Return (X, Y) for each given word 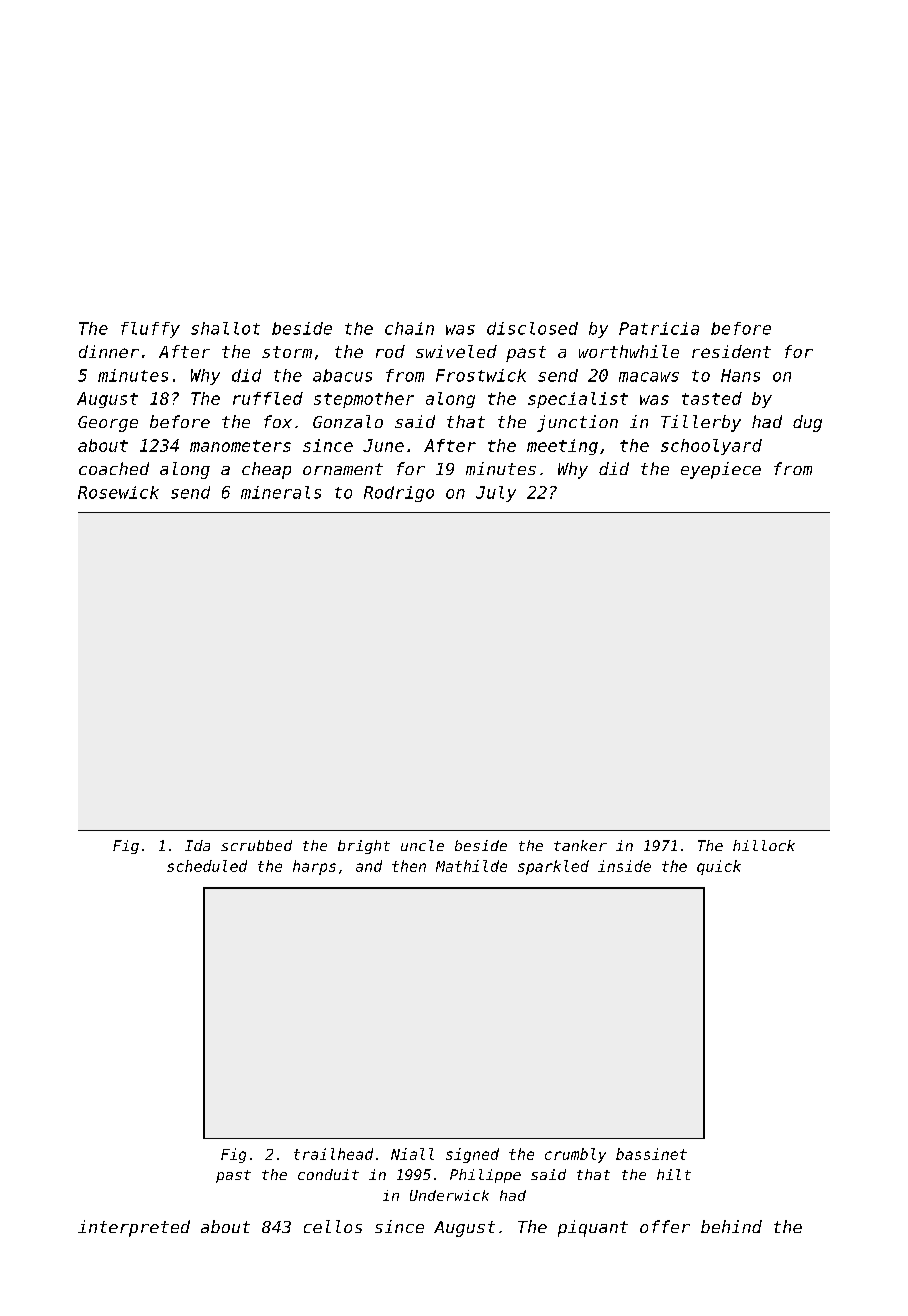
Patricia (659, 328)
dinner (109, 351)
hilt (674, 1174)
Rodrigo (399, 494)
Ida (197, 845)
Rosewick (118, 492)
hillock (764, 845)
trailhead (333, 1154)
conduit (328, 1174)
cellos (333, 1226)
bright (364, 847)
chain (409, 328)
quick (719, 867)
